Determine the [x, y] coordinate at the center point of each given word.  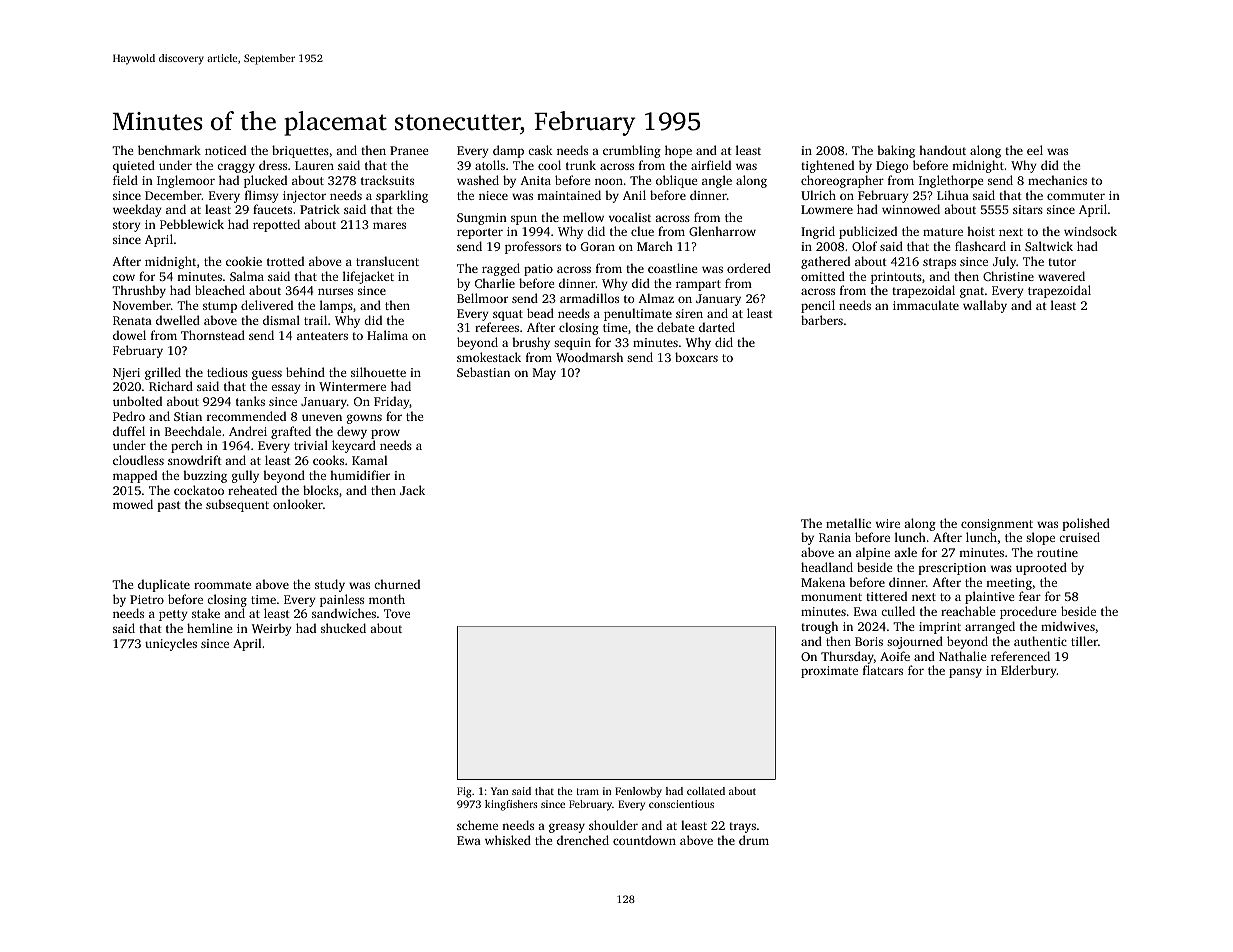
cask [540, 150]
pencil [818, 306]
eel [1035, 150]
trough [819, 627]
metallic [848, 523]
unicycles [171, 644]
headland [827, 567]
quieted [134, 166]
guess [267, 375]
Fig [464, 792]
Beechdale [193, 431]
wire [888, 523]
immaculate [926, 305]
